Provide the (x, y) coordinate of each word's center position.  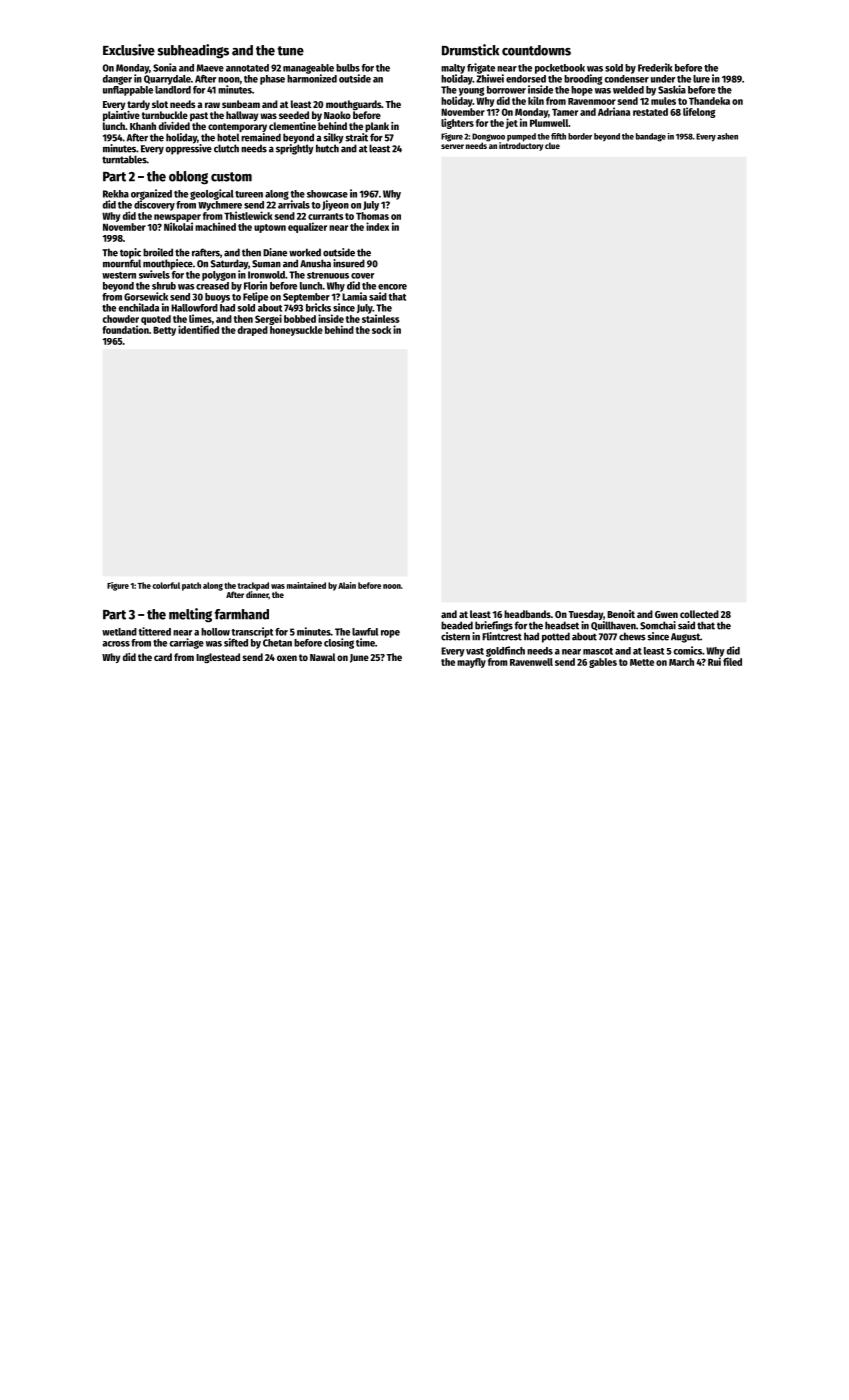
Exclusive (129, 50)
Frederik (655, 67)
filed (732, 661)
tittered (155, 631)
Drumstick (470, 50)
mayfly (471, 663)
